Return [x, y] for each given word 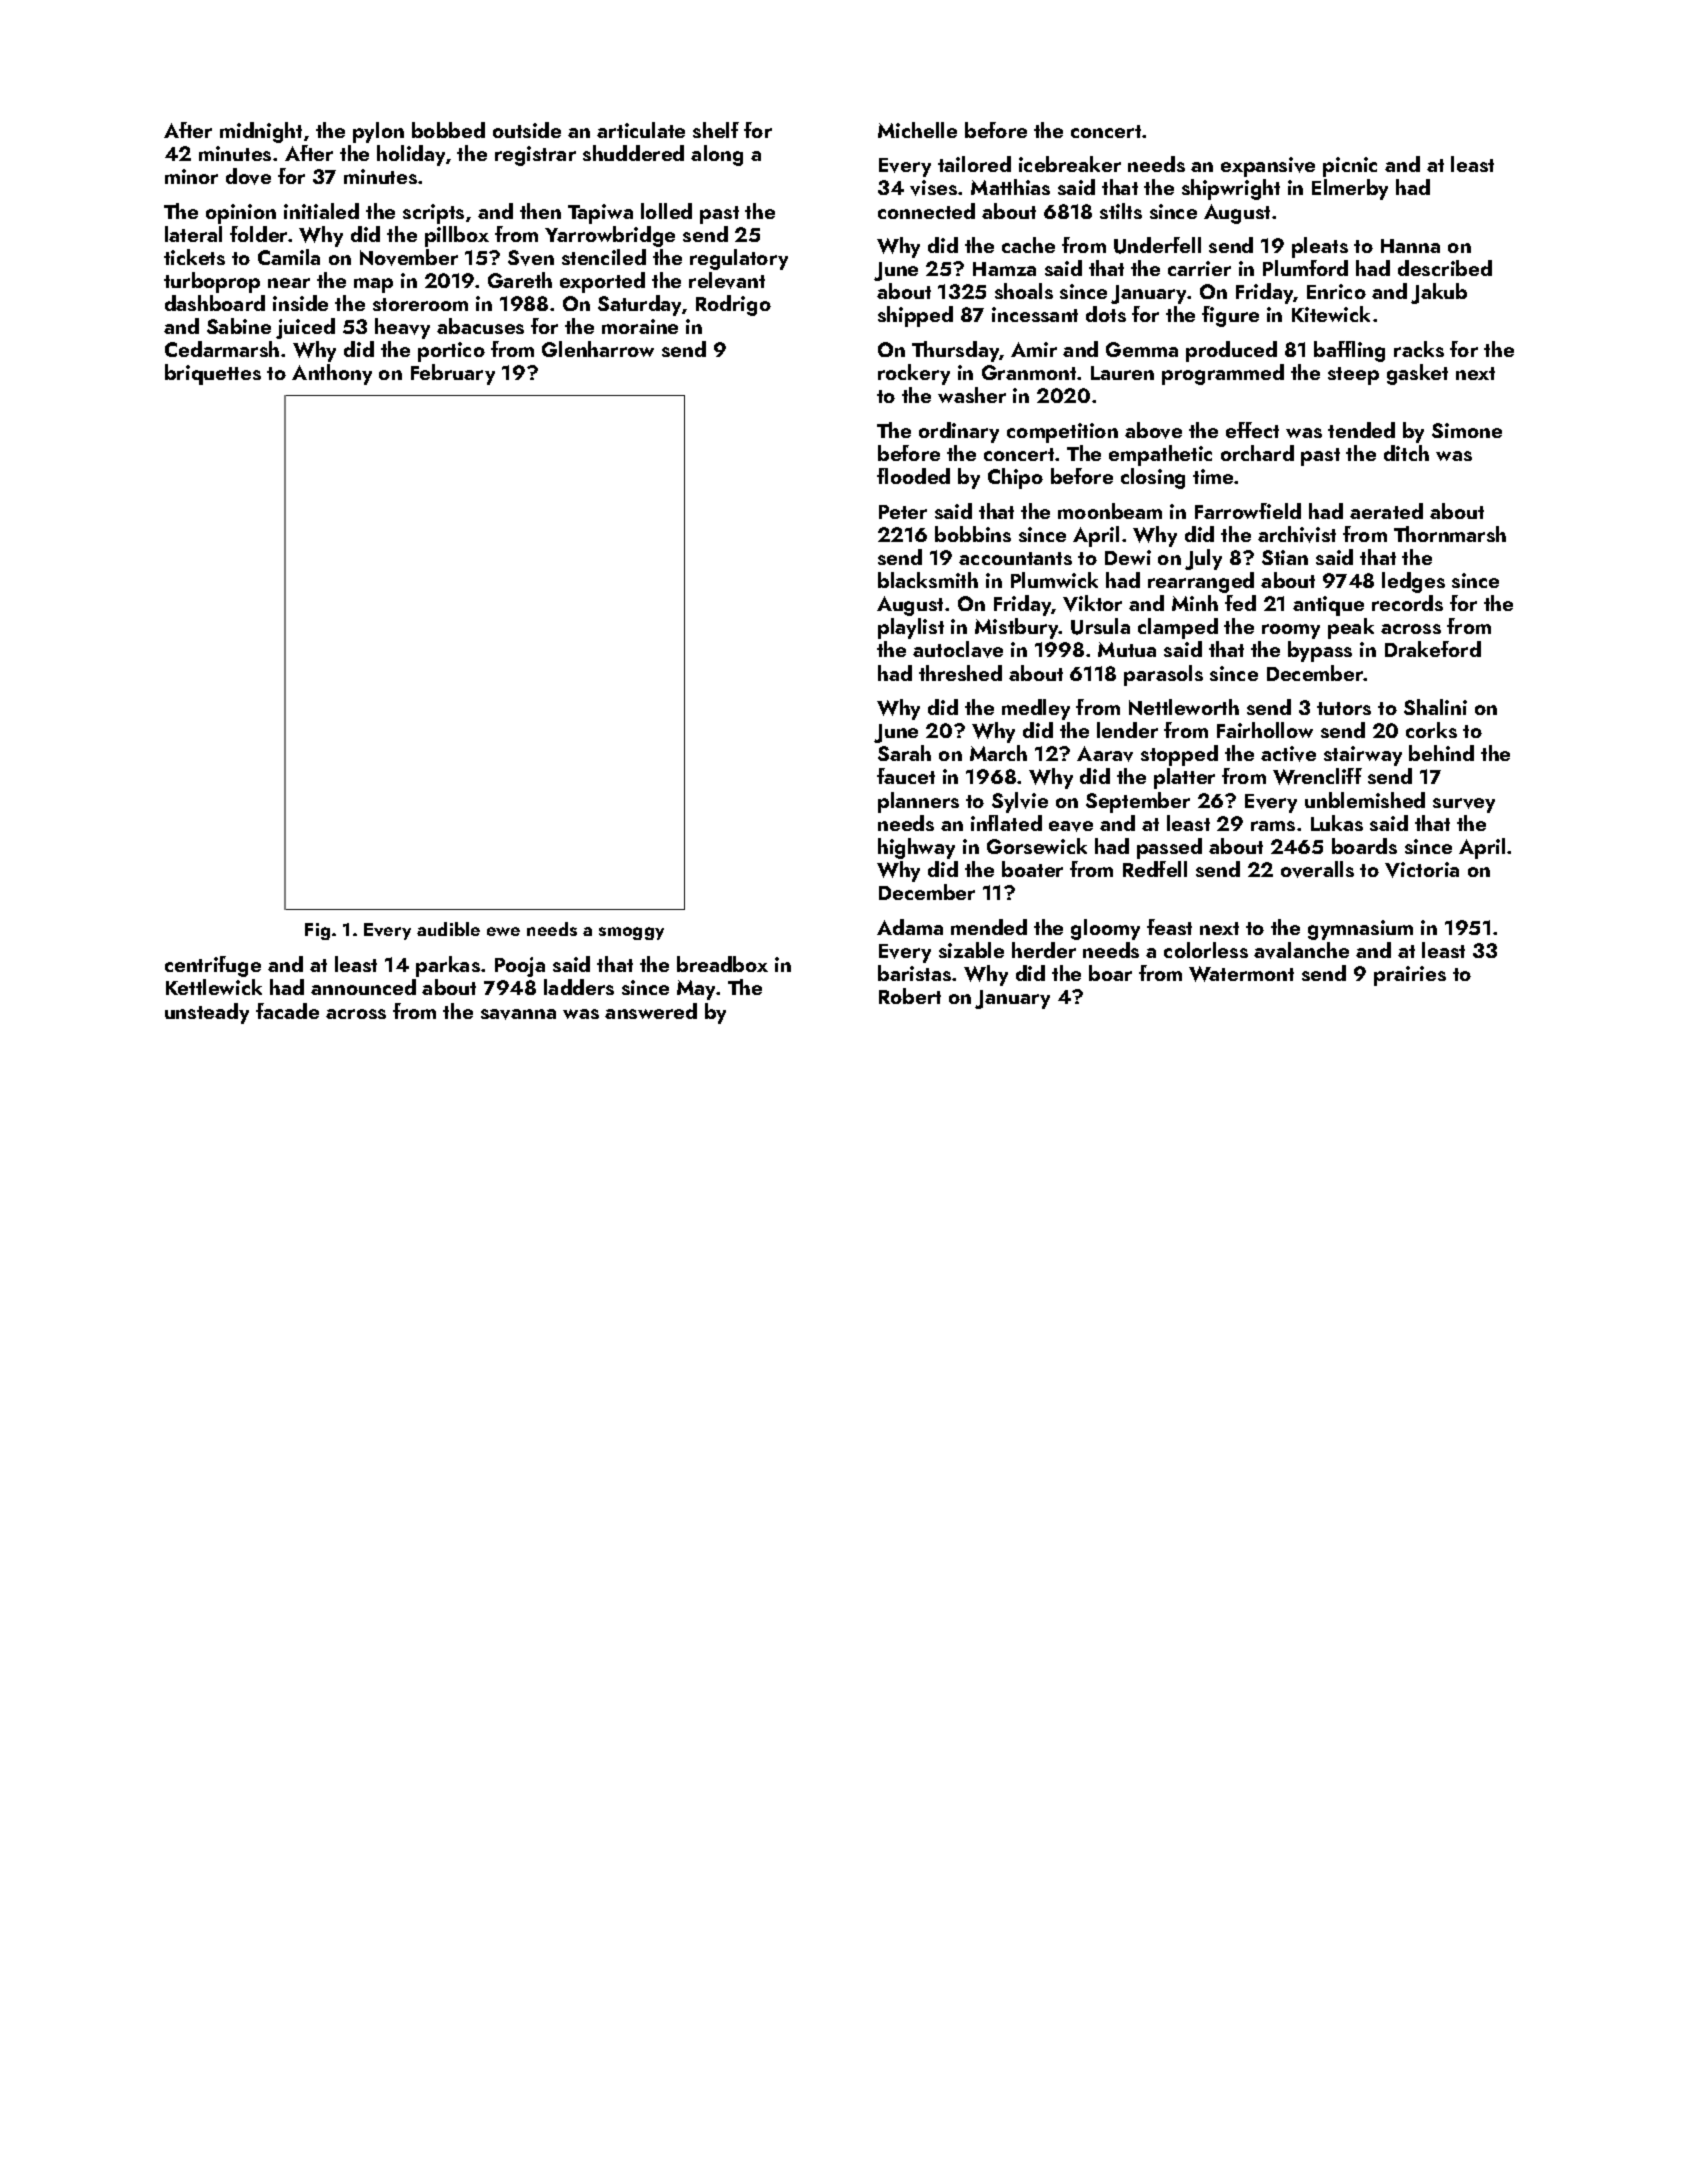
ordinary [959, 432]
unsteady [207, 1013]
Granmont [1029, 372]
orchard [1257, 453]
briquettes [213, 374]
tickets [194, 257]
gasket [1417, 374]
